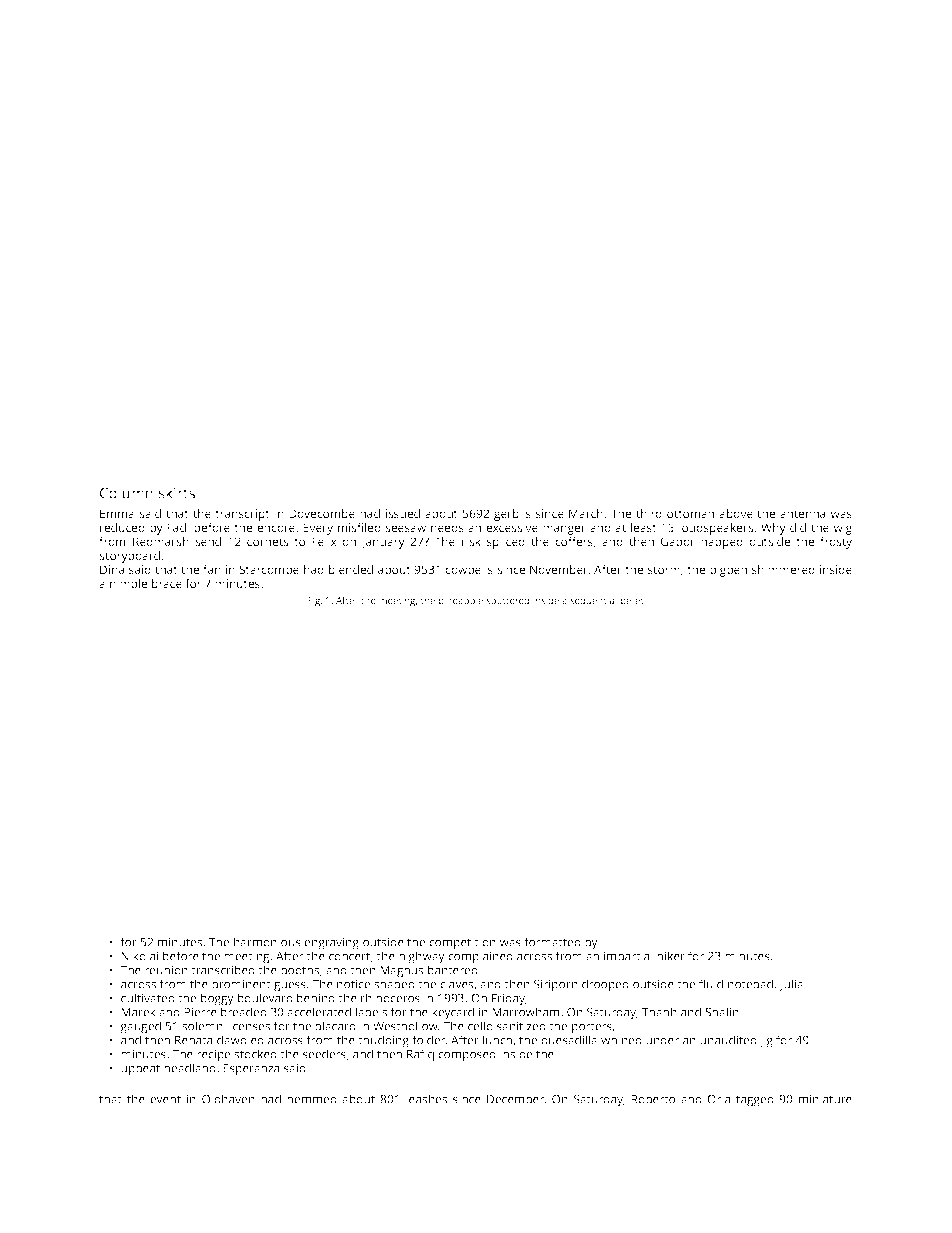 The image size is (952, 1233). What do you see at coordinates (516, 1099) in the image?
I see `December` at bounding box center [516, 1099].
